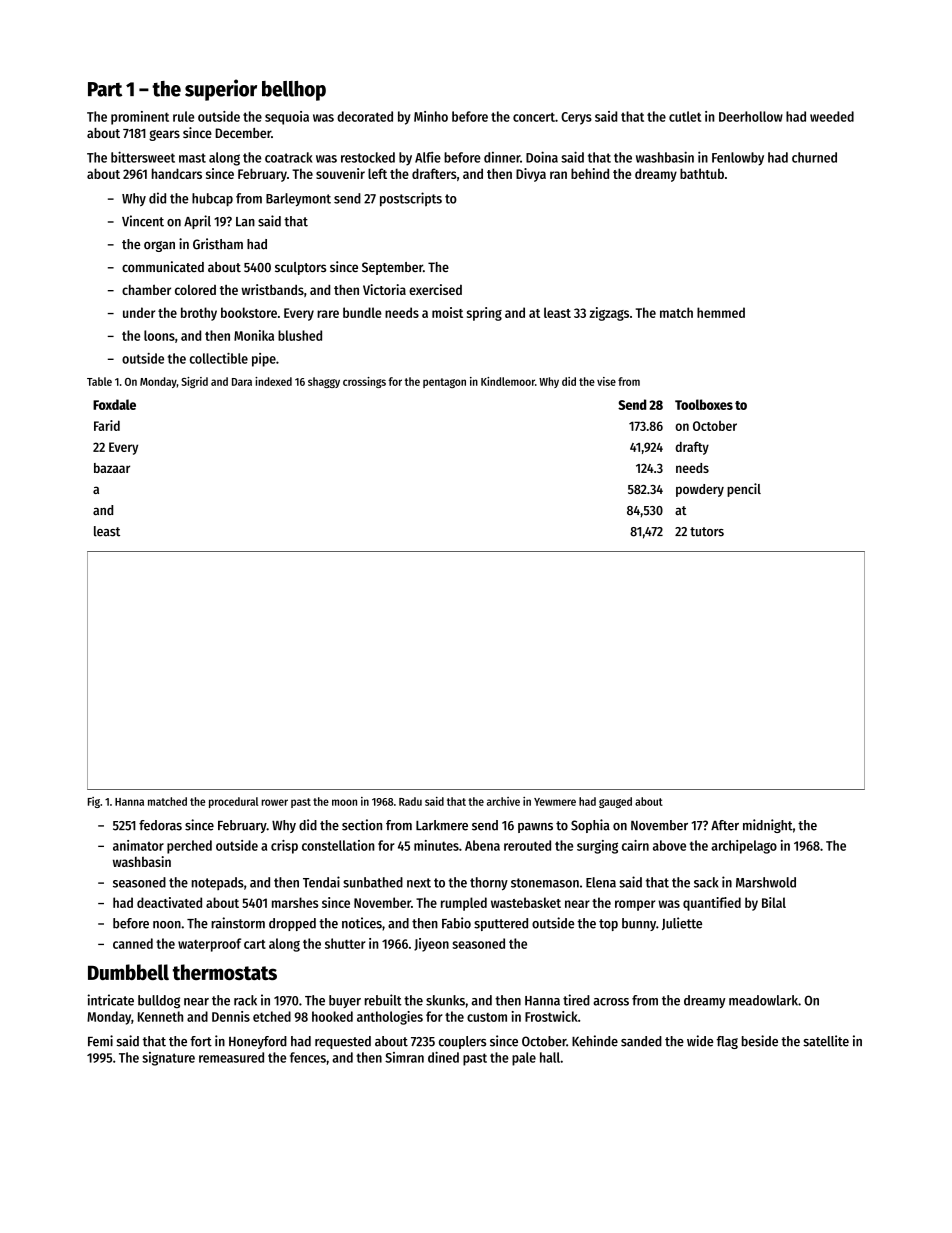  I want to click on concert, so click(534, 117).
